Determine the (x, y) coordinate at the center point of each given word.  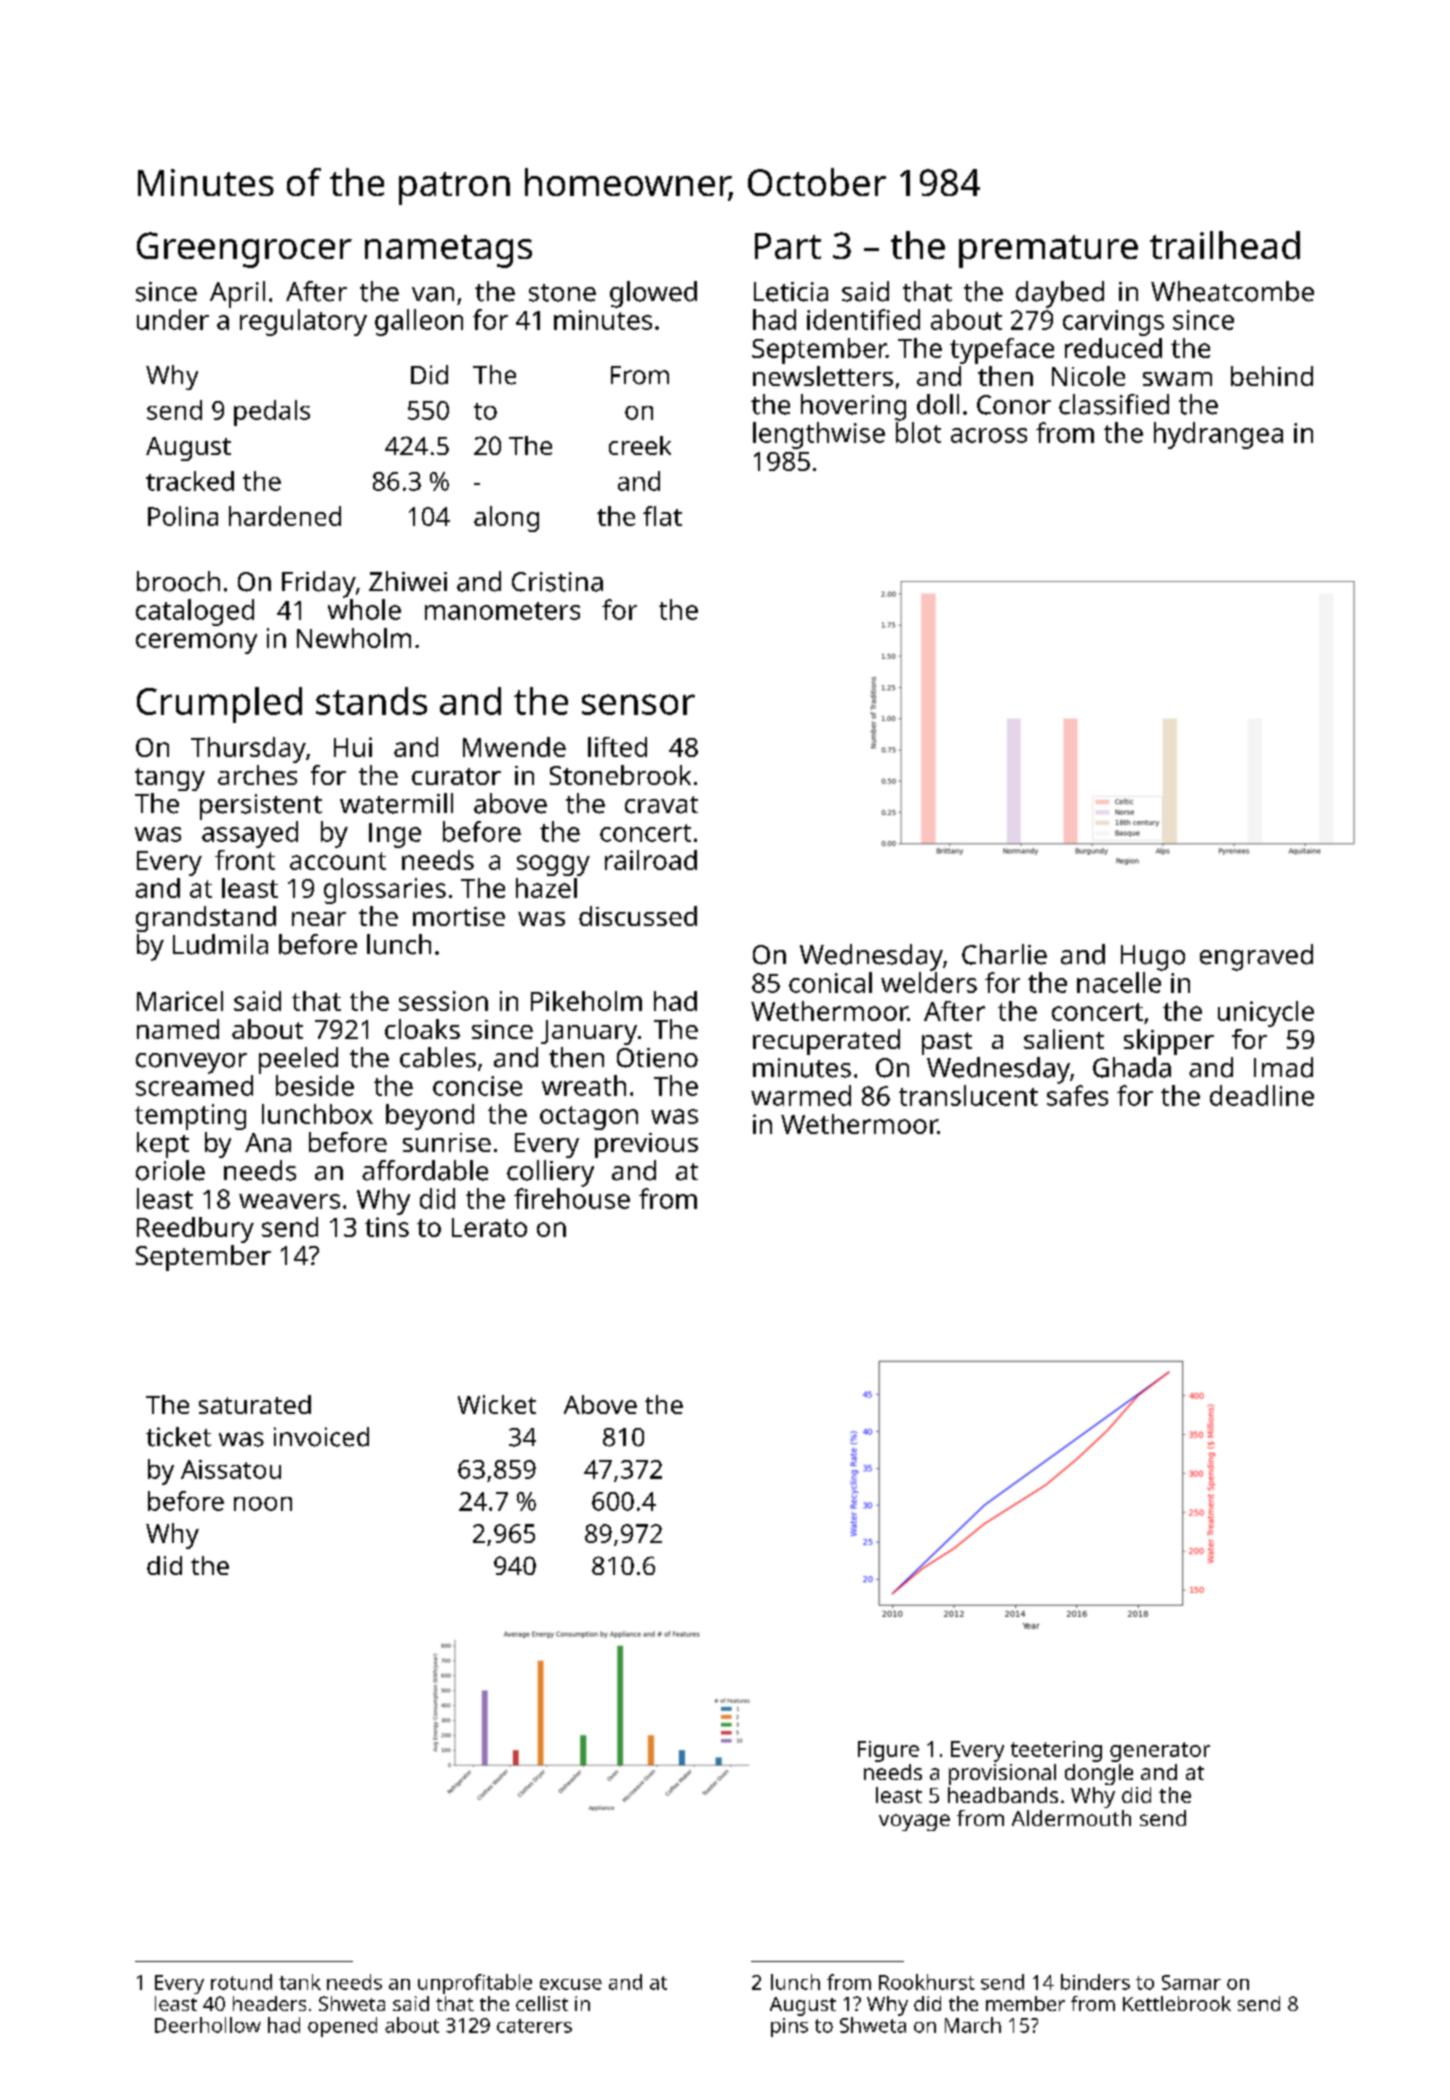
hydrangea (1218, 435)
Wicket (497, 1404)
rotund (241, 1982)
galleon (419, 322)
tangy (170, 779)
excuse (571, 1984)
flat (662, 516)
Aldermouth (1071, 1818)
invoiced (321, 1437)
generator (1160, 1752)
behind (1272, 376)
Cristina (557, 582)
